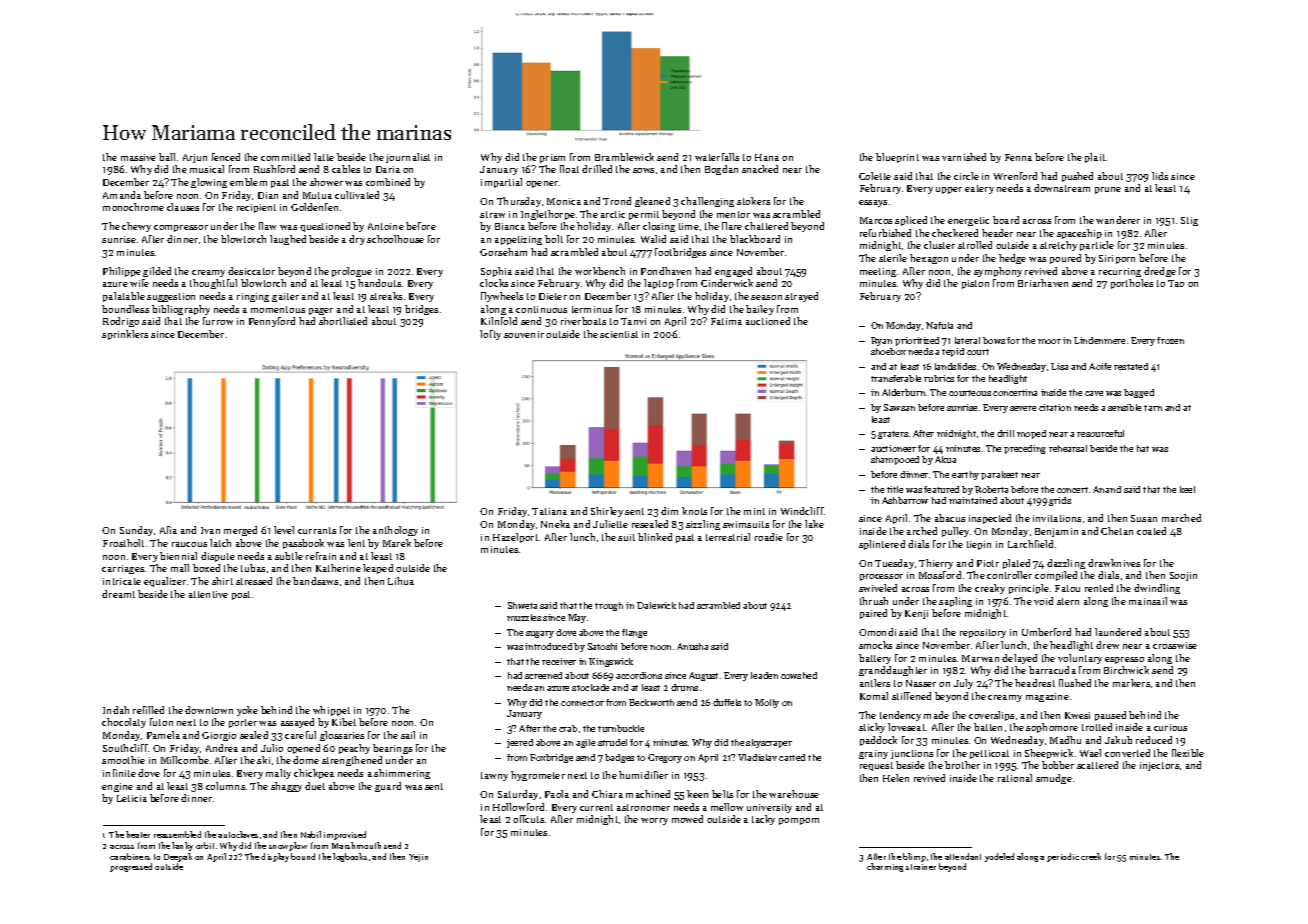  What do you see at coordinates (763, 820) in the screenshot?
I see `tacky` at bounding box center [763, 820].
